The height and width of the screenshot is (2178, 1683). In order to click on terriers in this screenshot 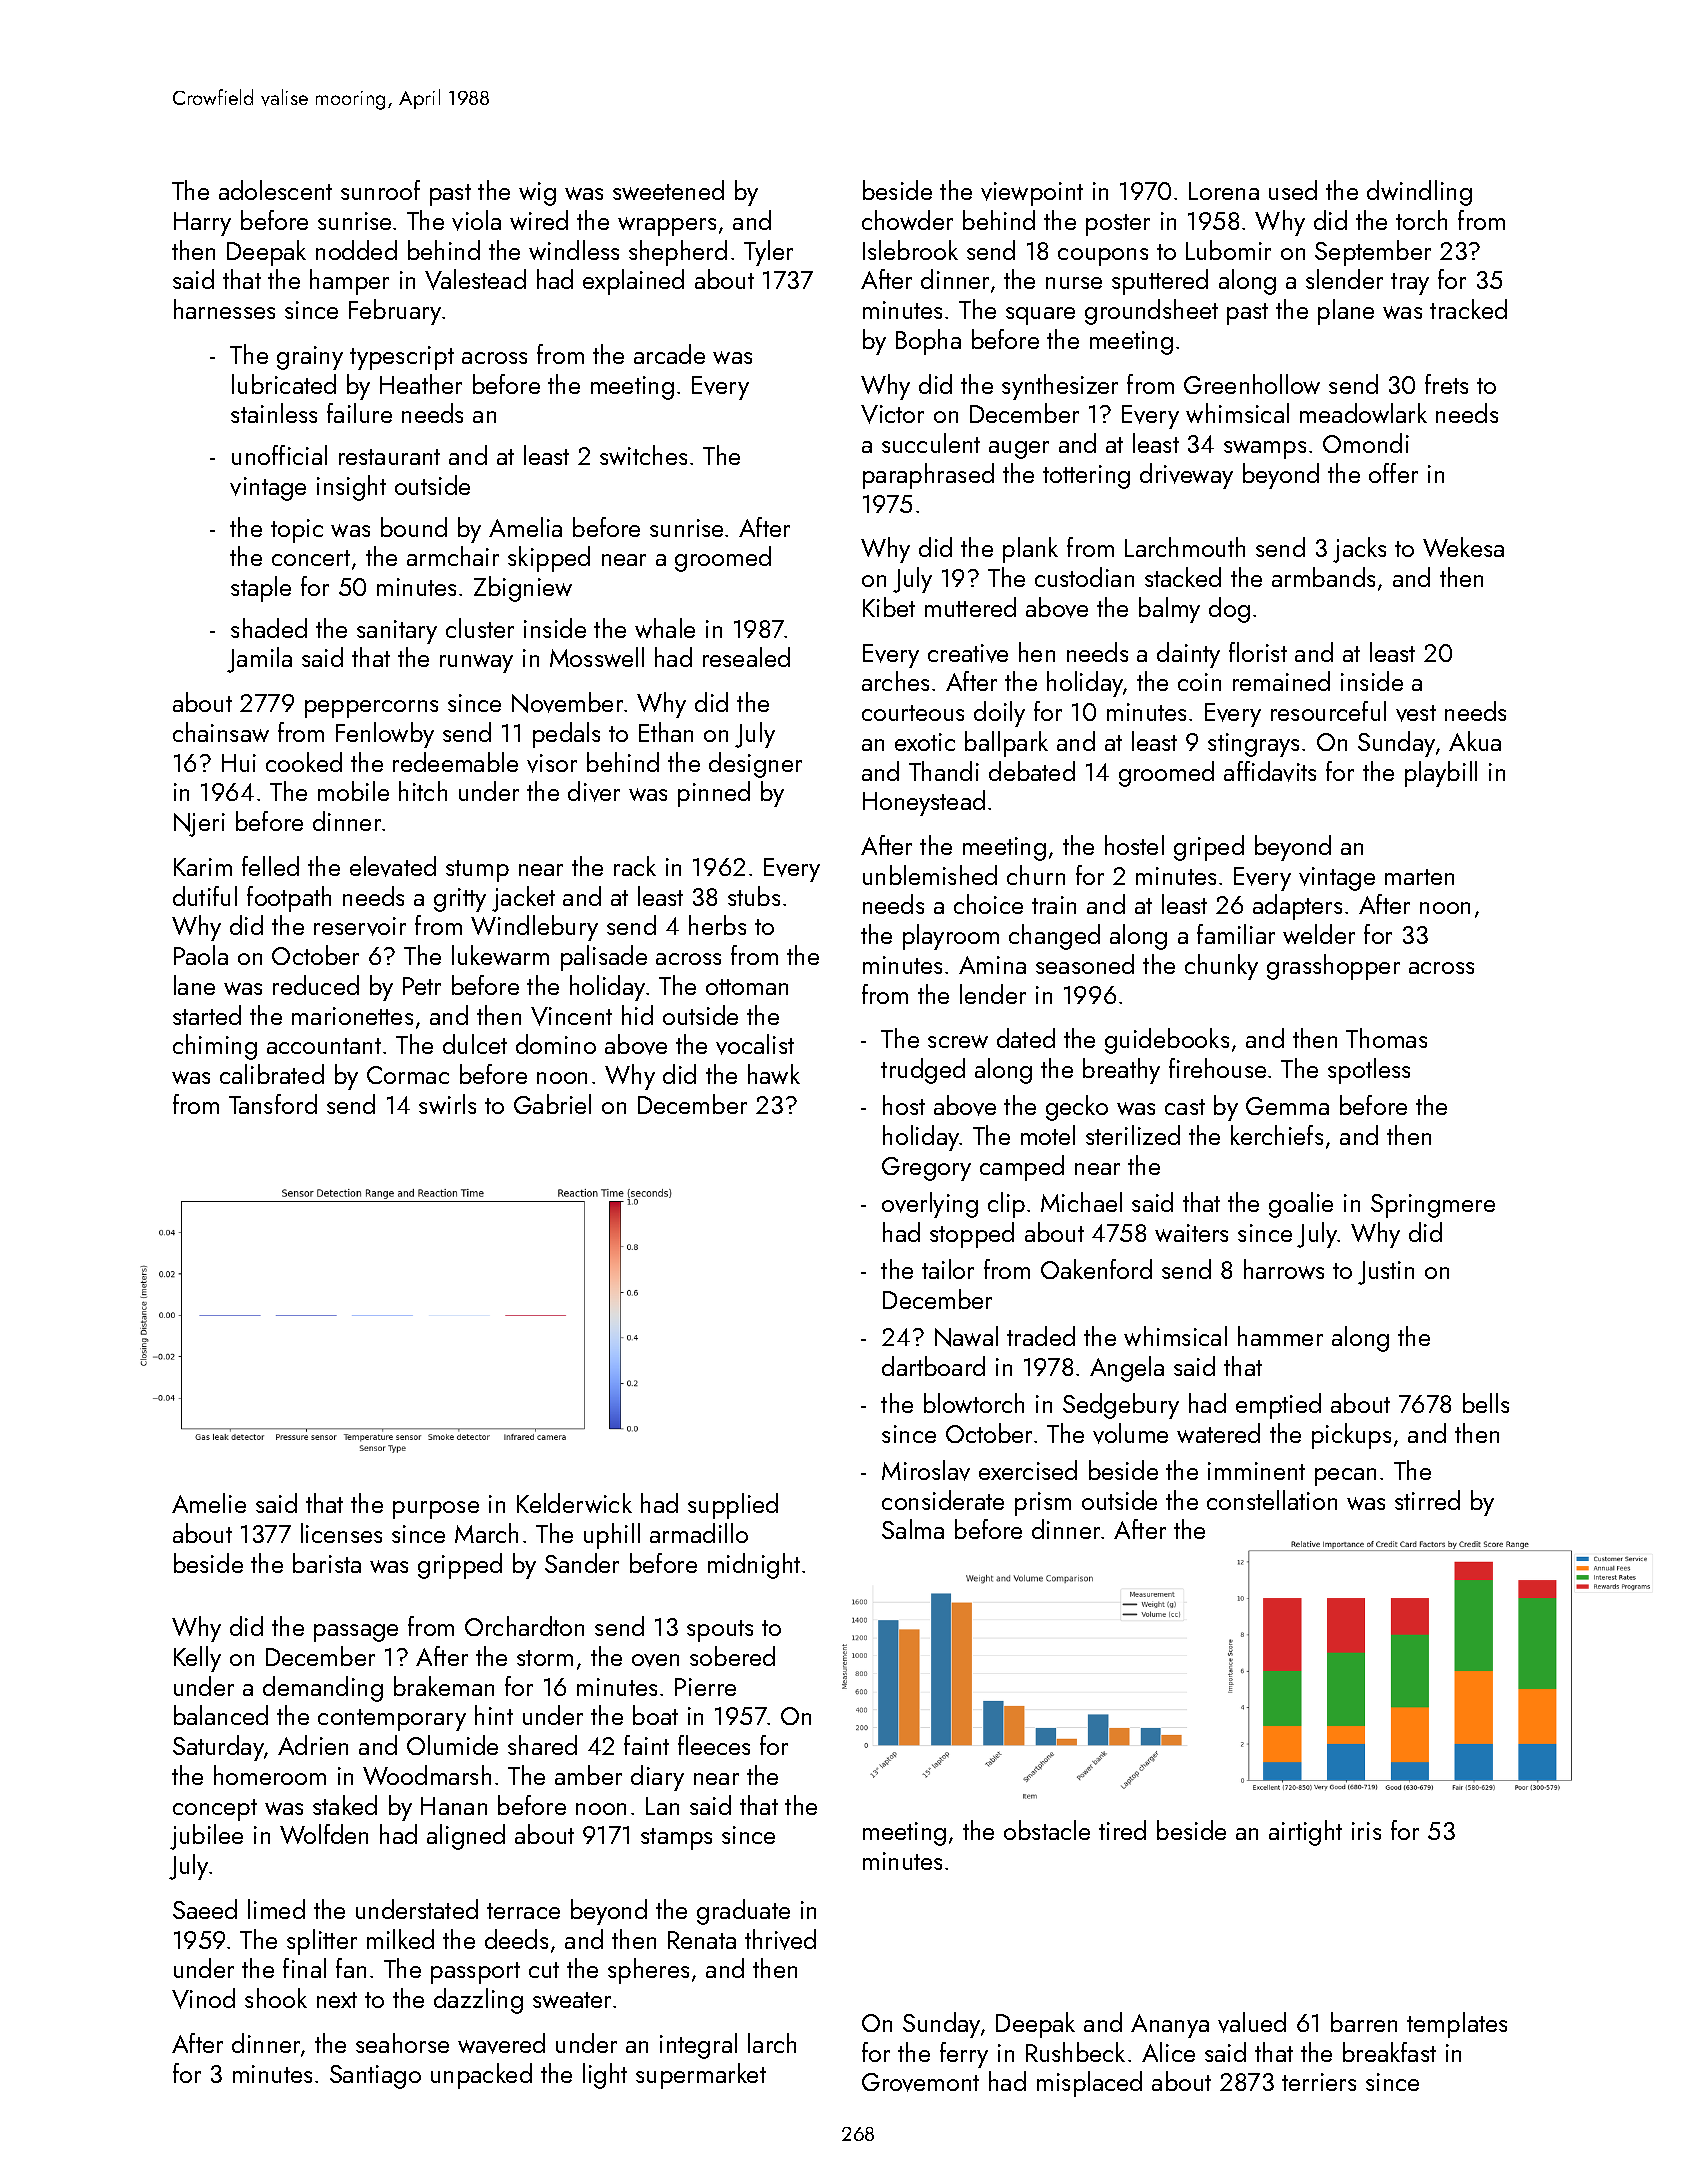, I will do `click(1319, 2082)`.
